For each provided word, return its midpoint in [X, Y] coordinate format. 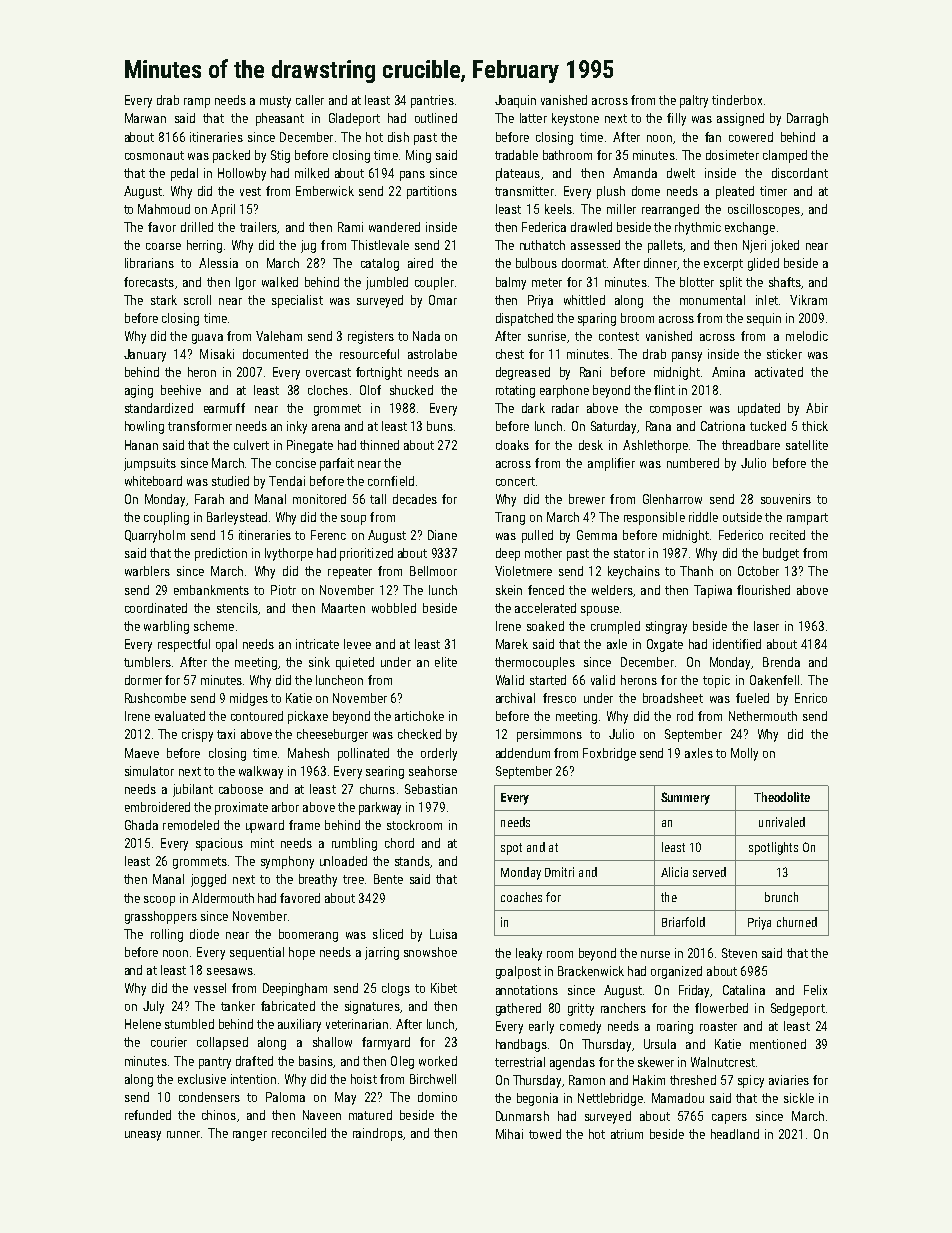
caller [310, 100]
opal [226, 645]
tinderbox [737, 100]
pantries [432, 101]
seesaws [230, 971]
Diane [442, 535]
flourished [763, 590]
